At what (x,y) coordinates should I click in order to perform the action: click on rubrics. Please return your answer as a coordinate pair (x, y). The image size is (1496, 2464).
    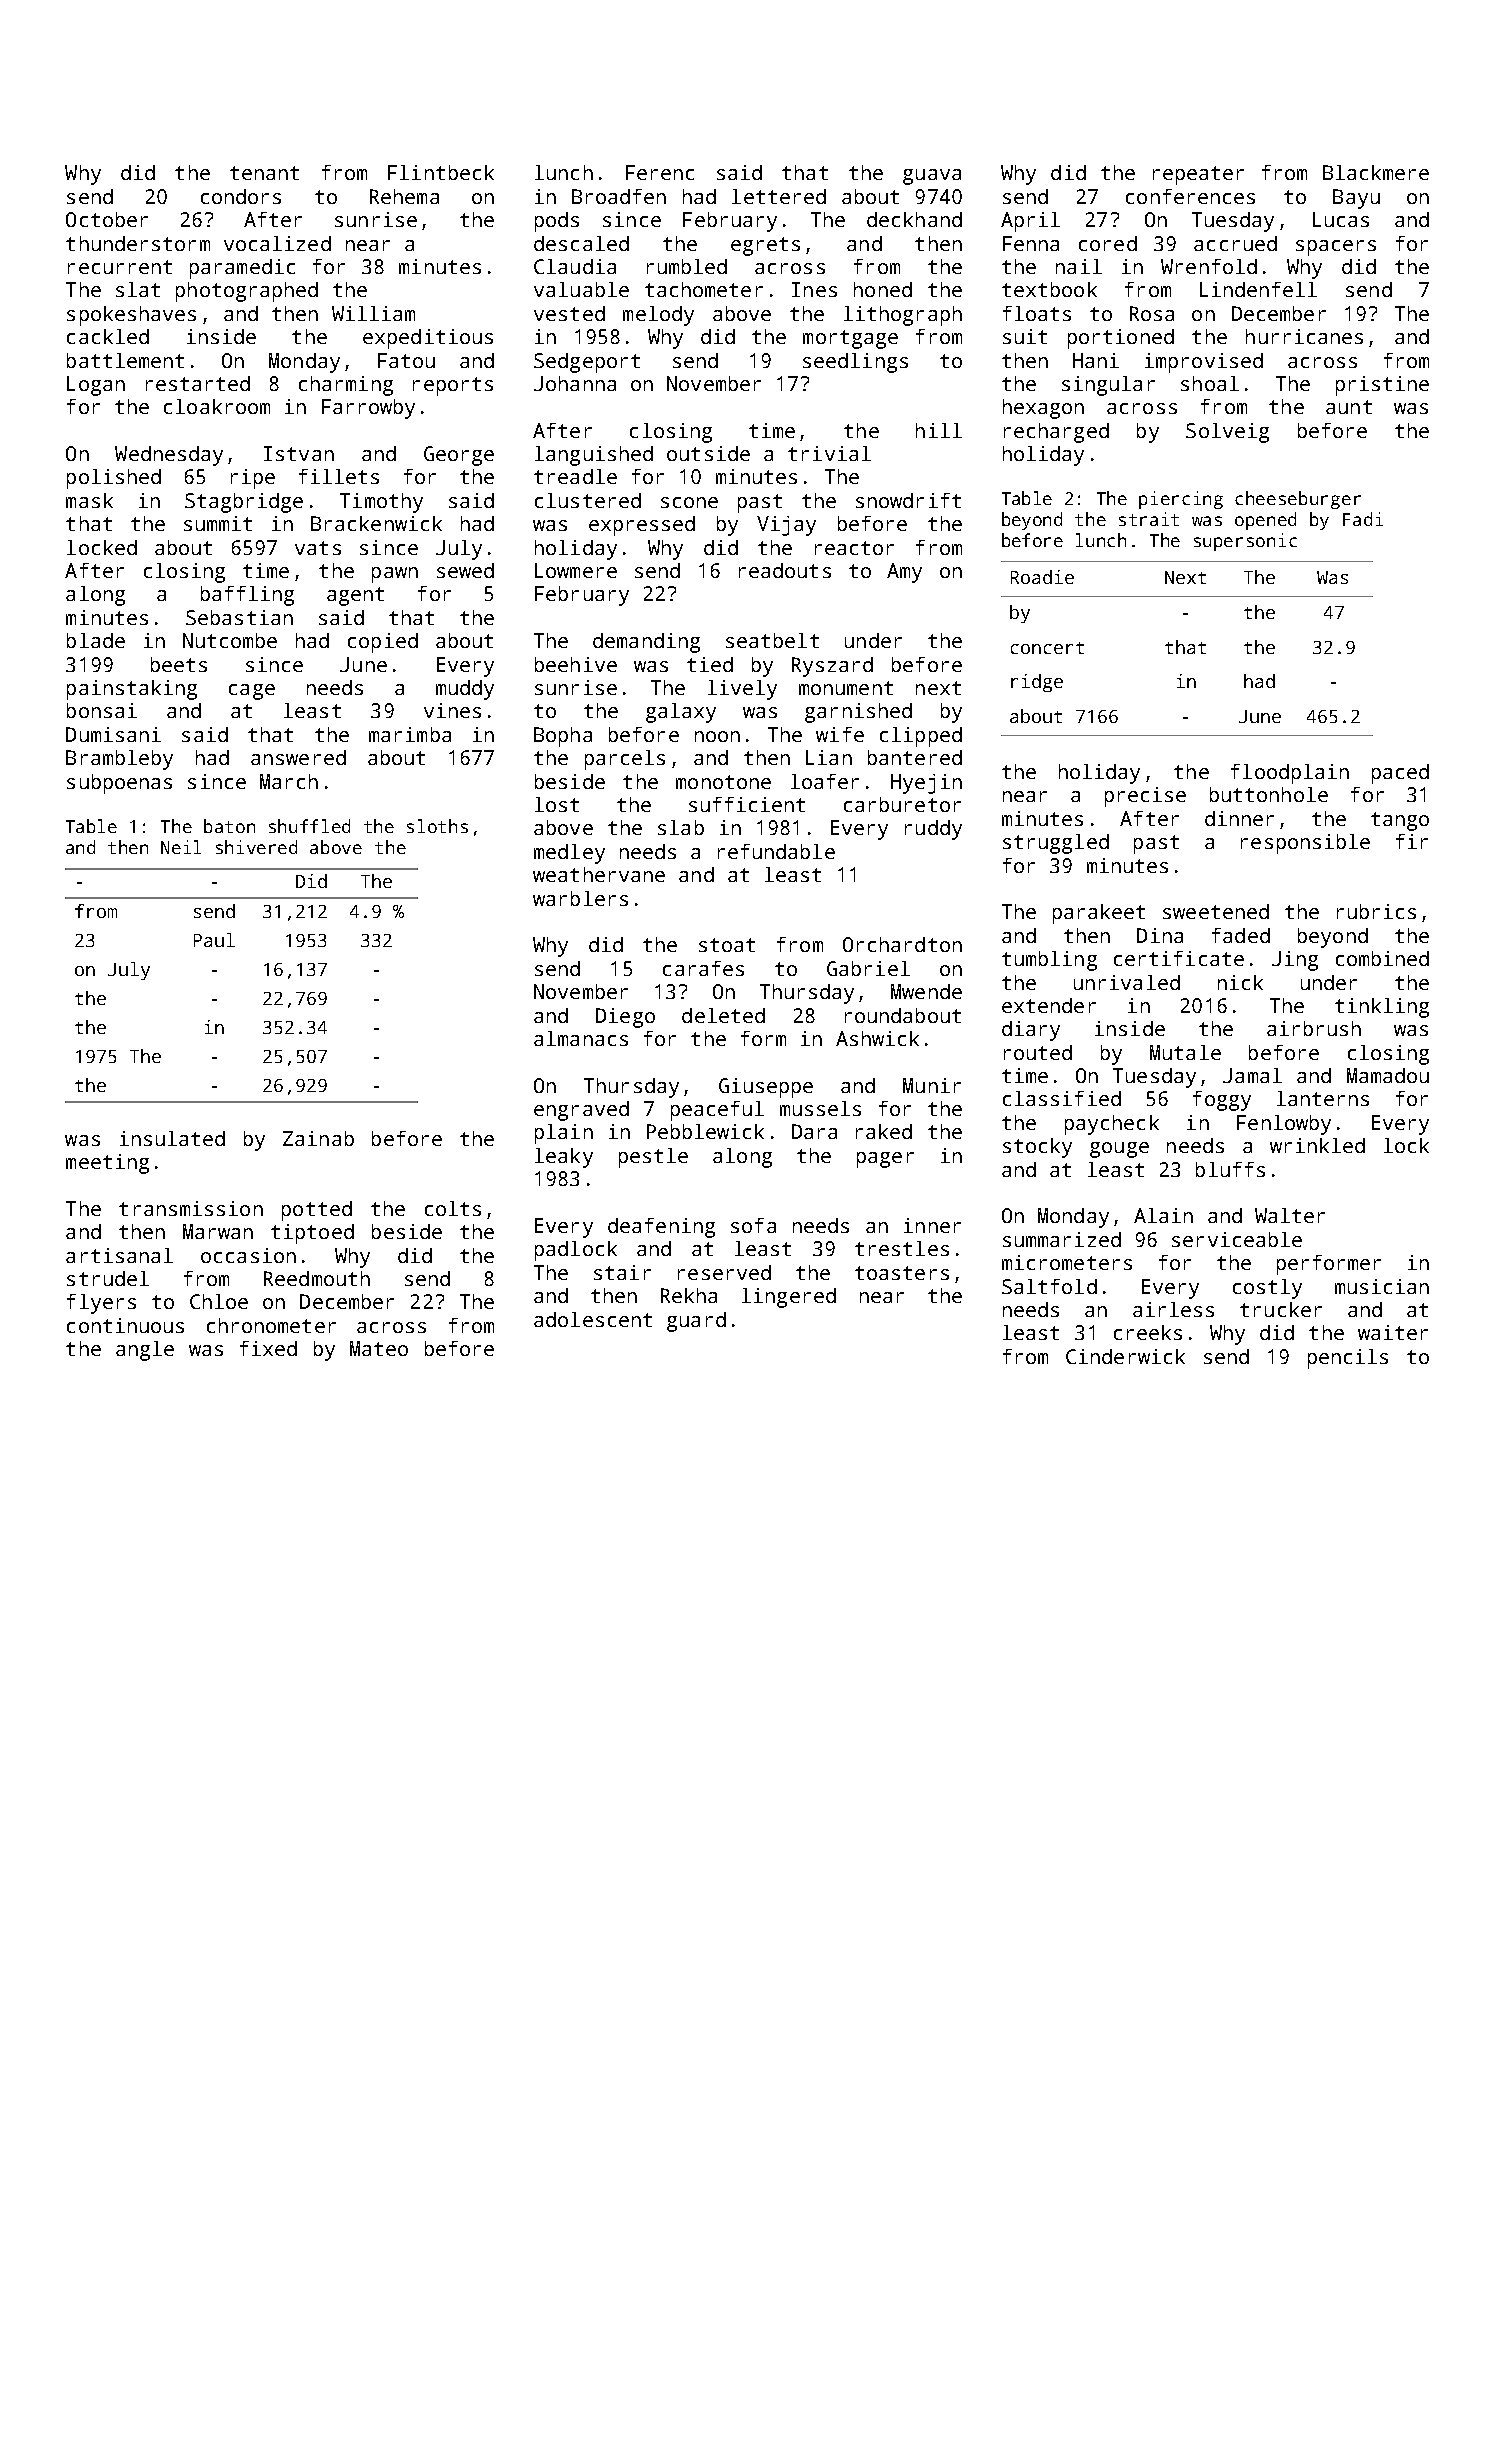
    Looking at the image, I should click on (1376, 911).
